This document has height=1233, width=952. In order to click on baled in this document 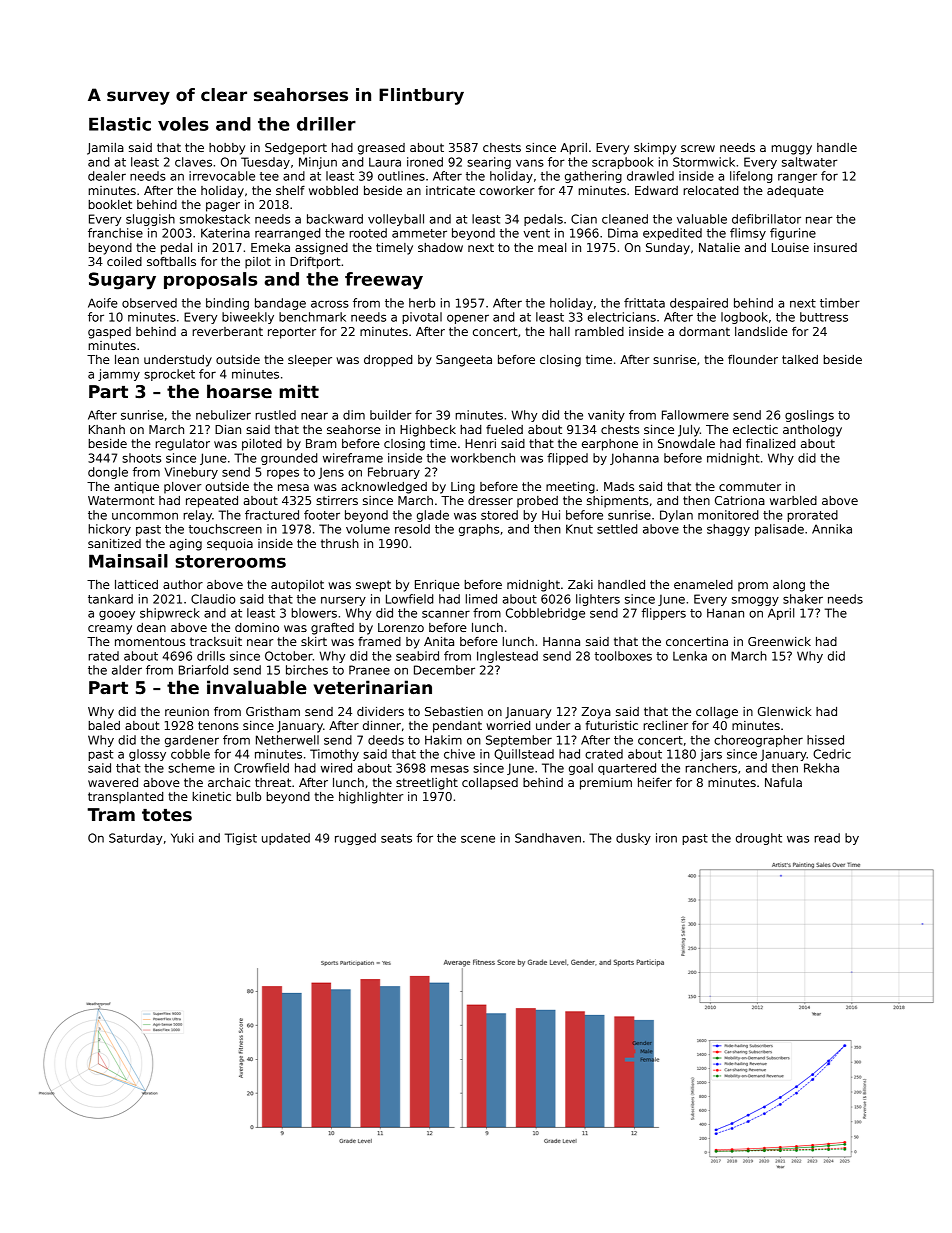, I will do `click(104, 725)`.
